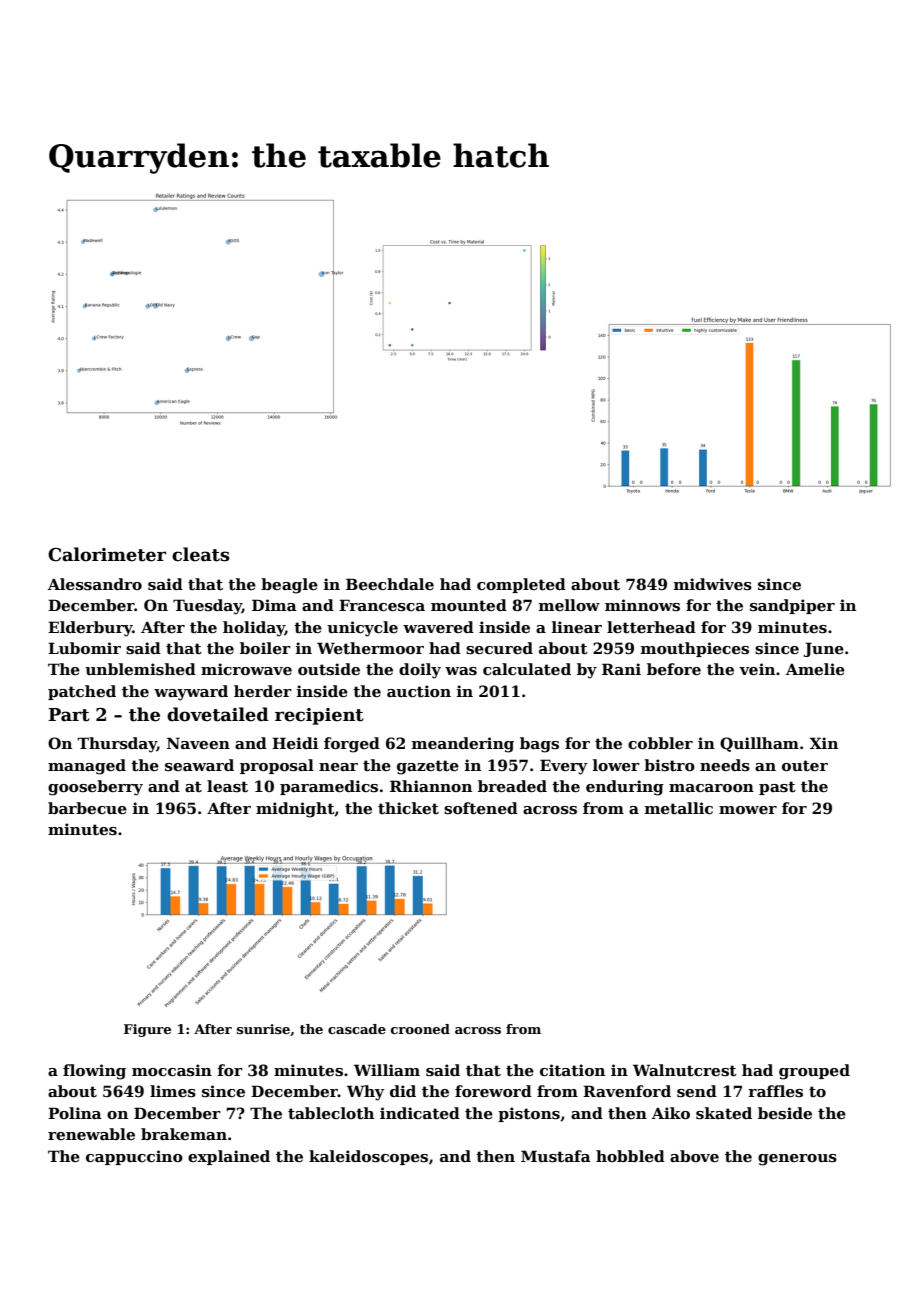  I want to click on Lubomir, so click(84, 648).
